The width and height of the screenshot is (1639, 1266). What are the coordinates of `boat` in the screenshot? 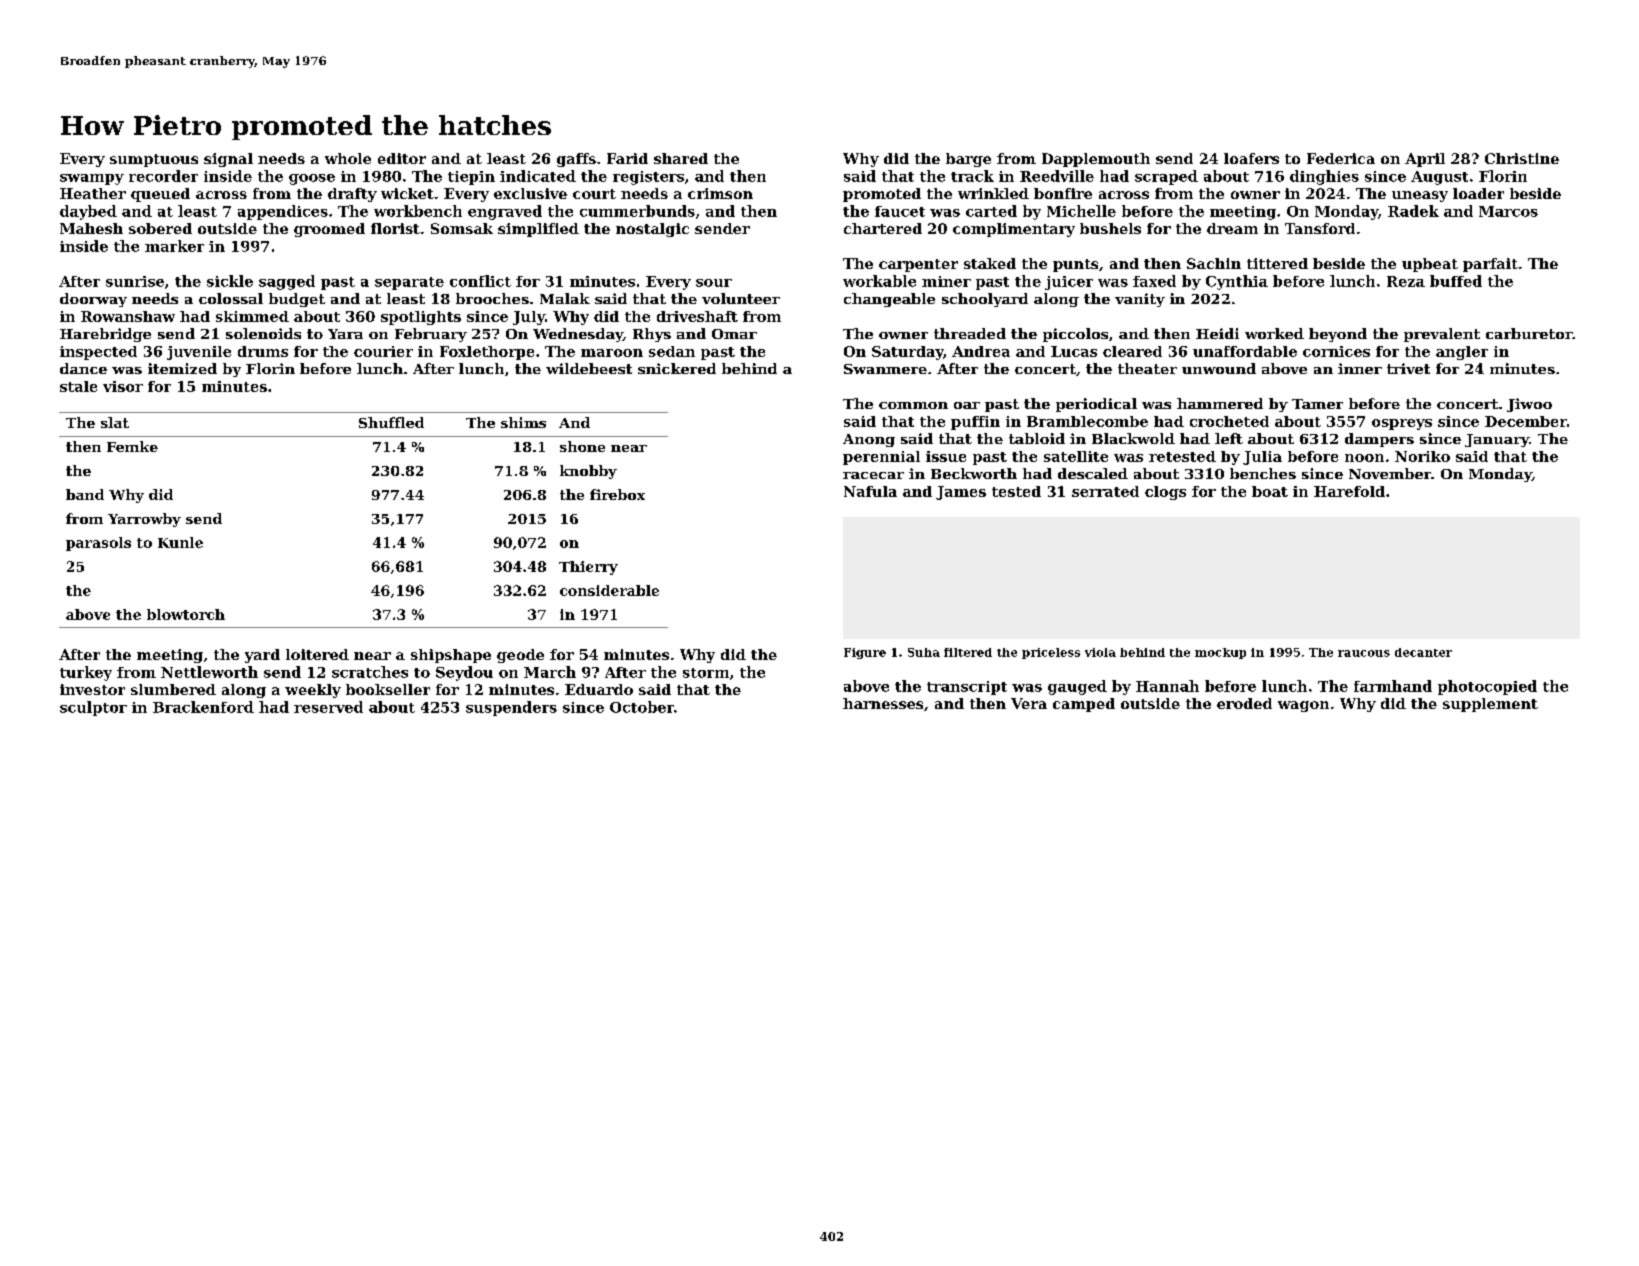 It's located at (1270, 491).
